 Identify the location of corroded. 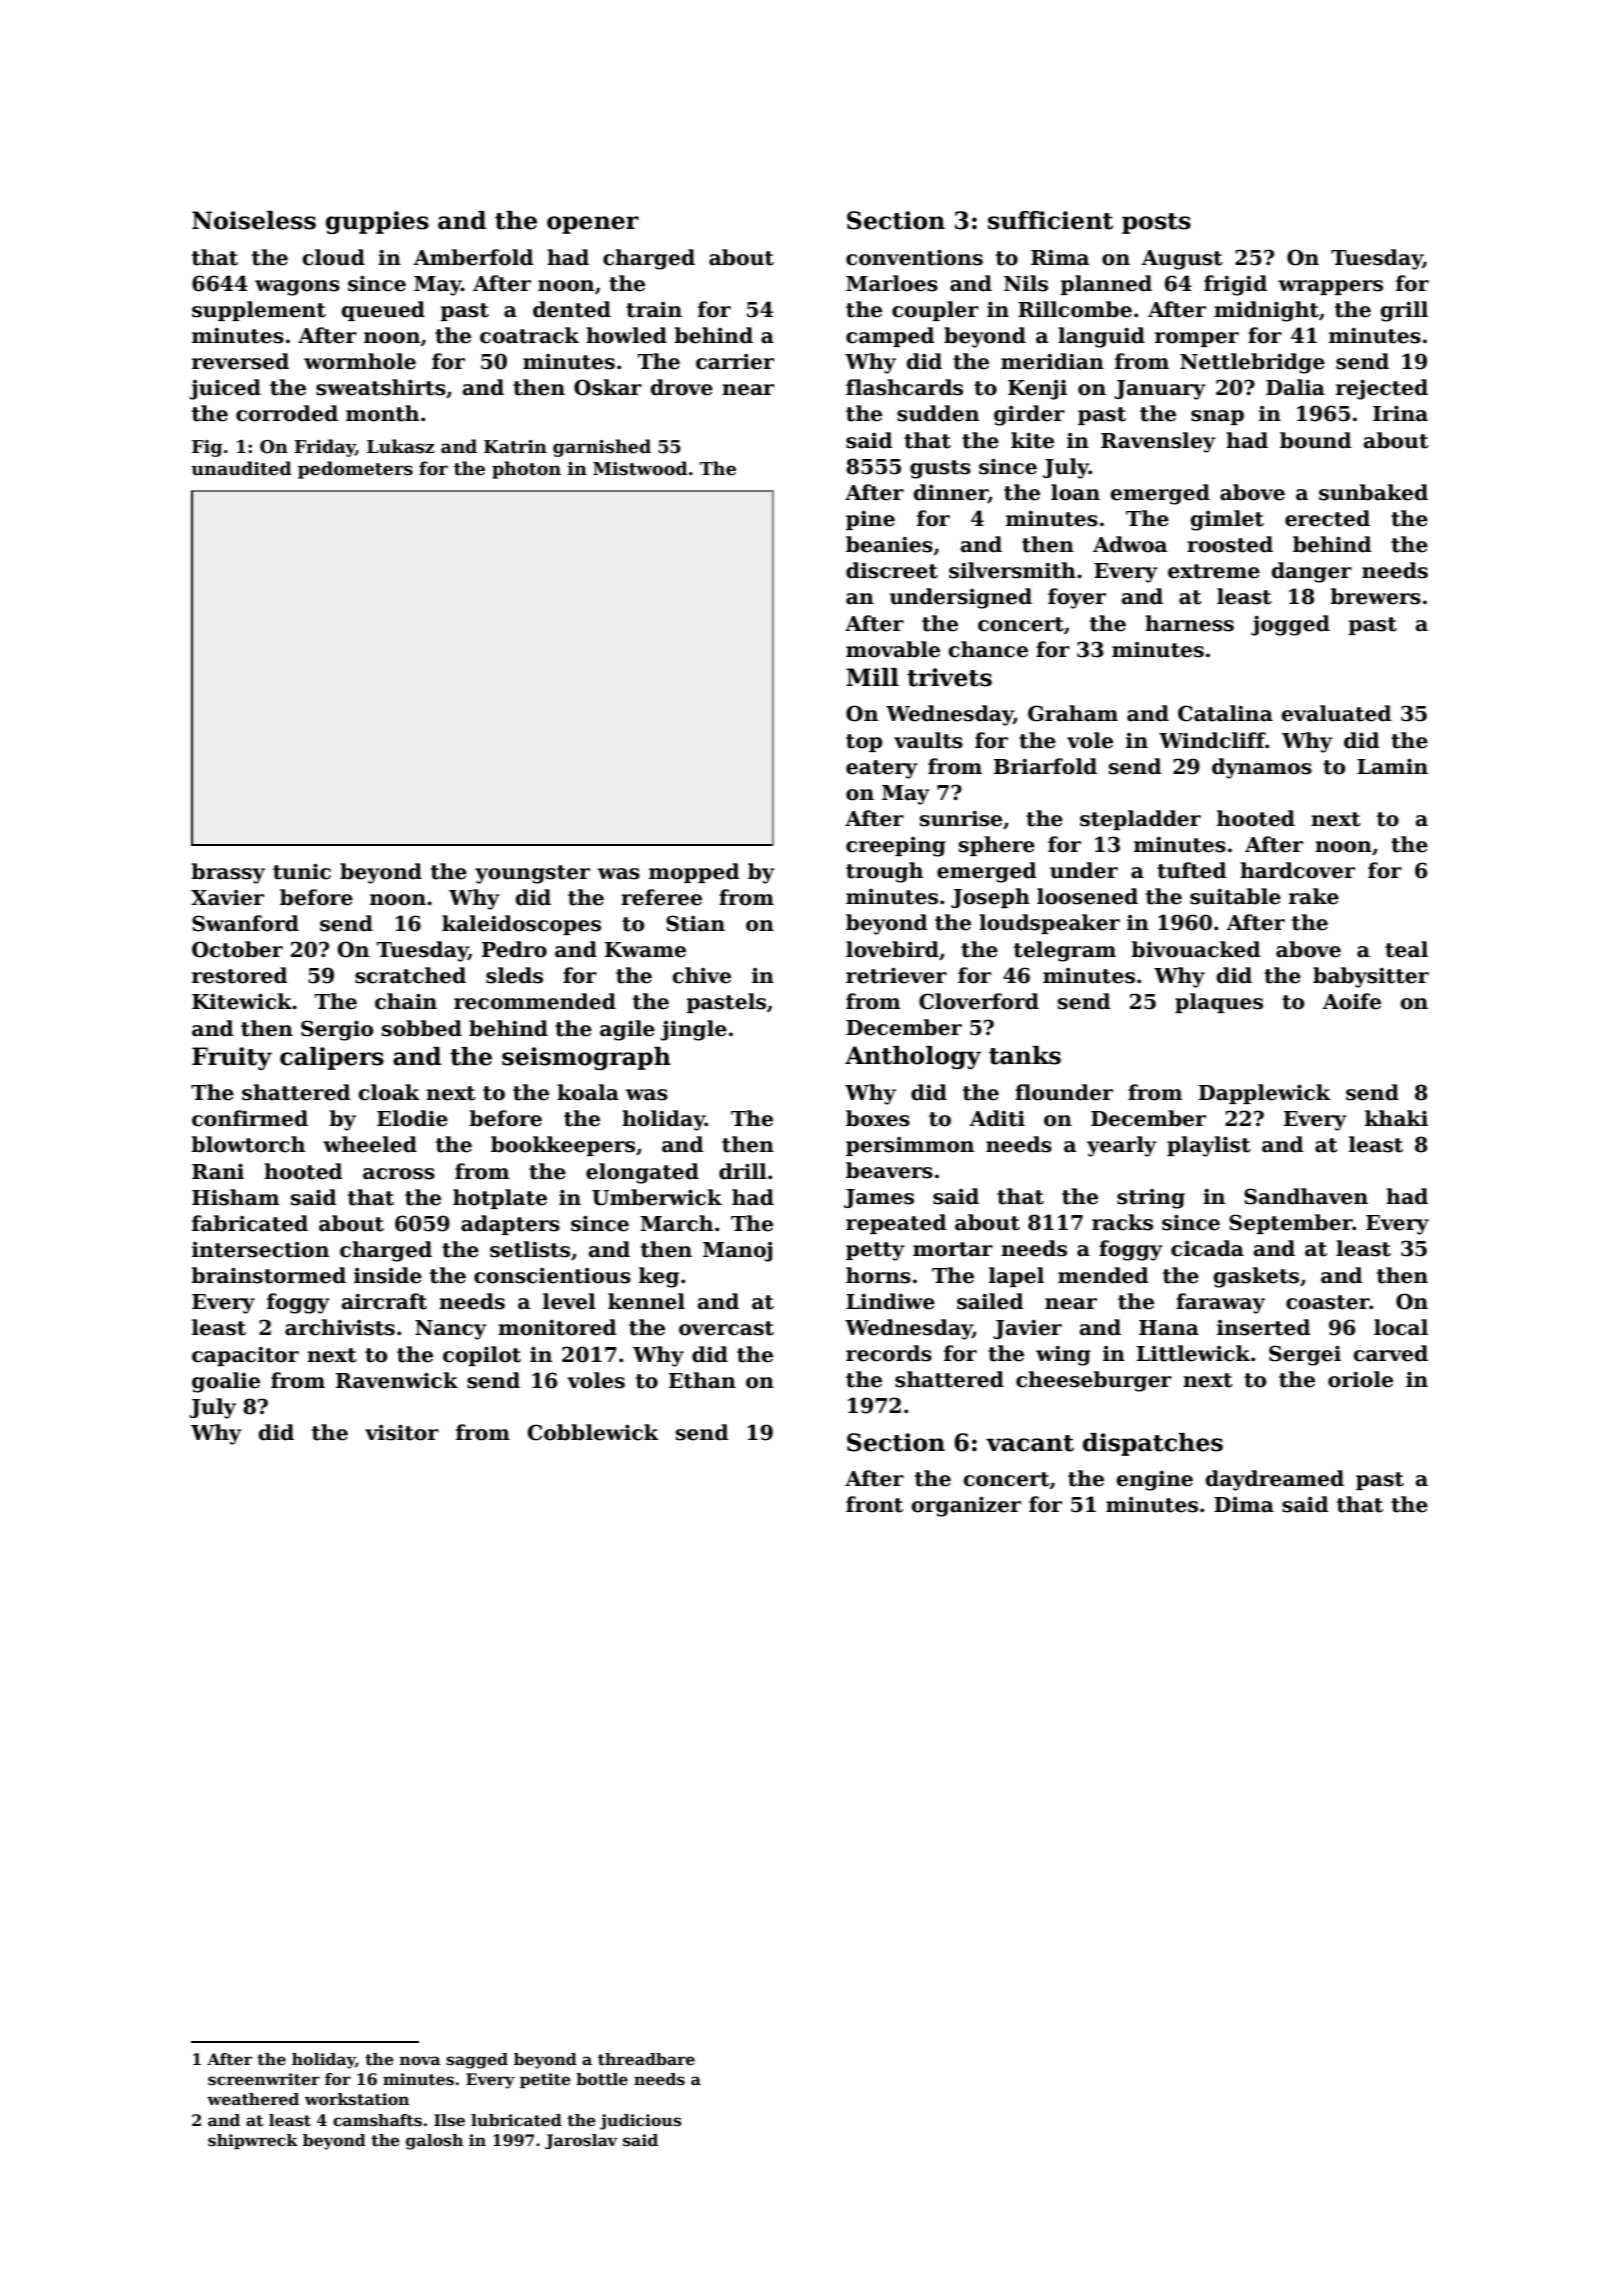
(287, 413).
